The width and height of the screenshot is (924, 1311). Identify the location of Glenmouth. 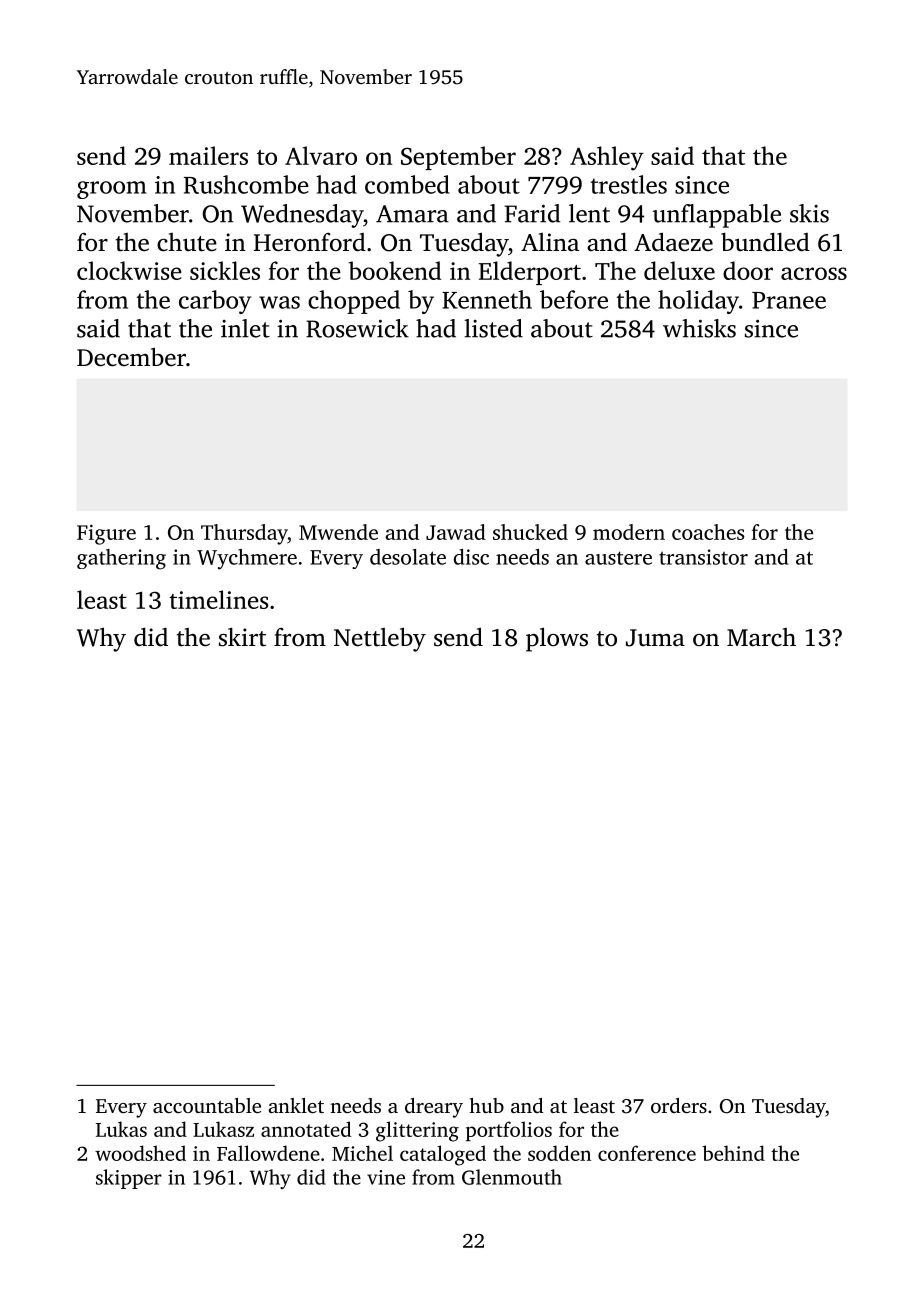
(512, 1177).
